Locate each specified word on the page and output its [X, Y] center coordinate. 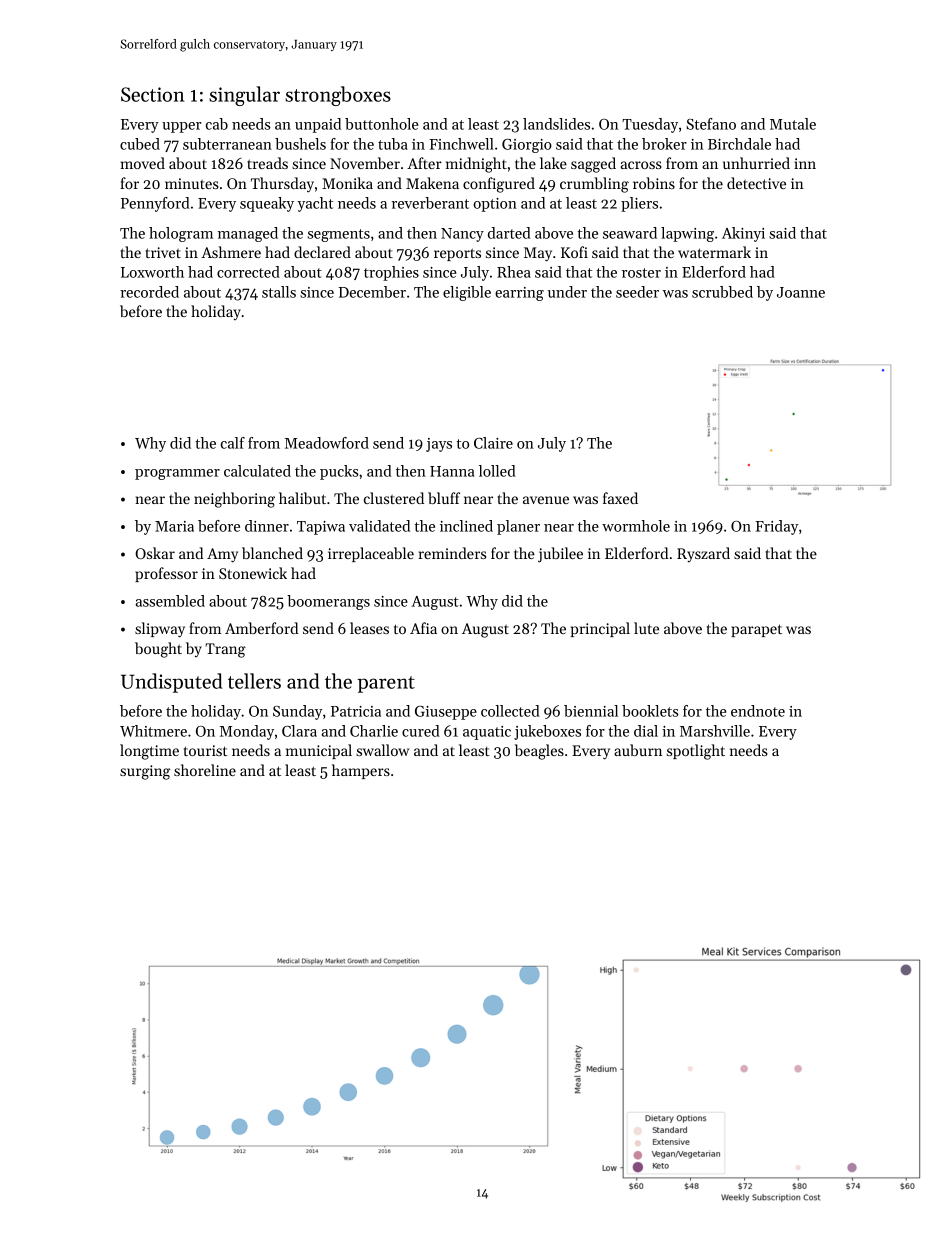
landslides [556, 124]
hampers [361, 771]
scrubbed [722, 292]
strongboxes [338, 96]
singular [244, 96]
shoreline [205, 770]
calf [233, 443]
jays [439, 445]
